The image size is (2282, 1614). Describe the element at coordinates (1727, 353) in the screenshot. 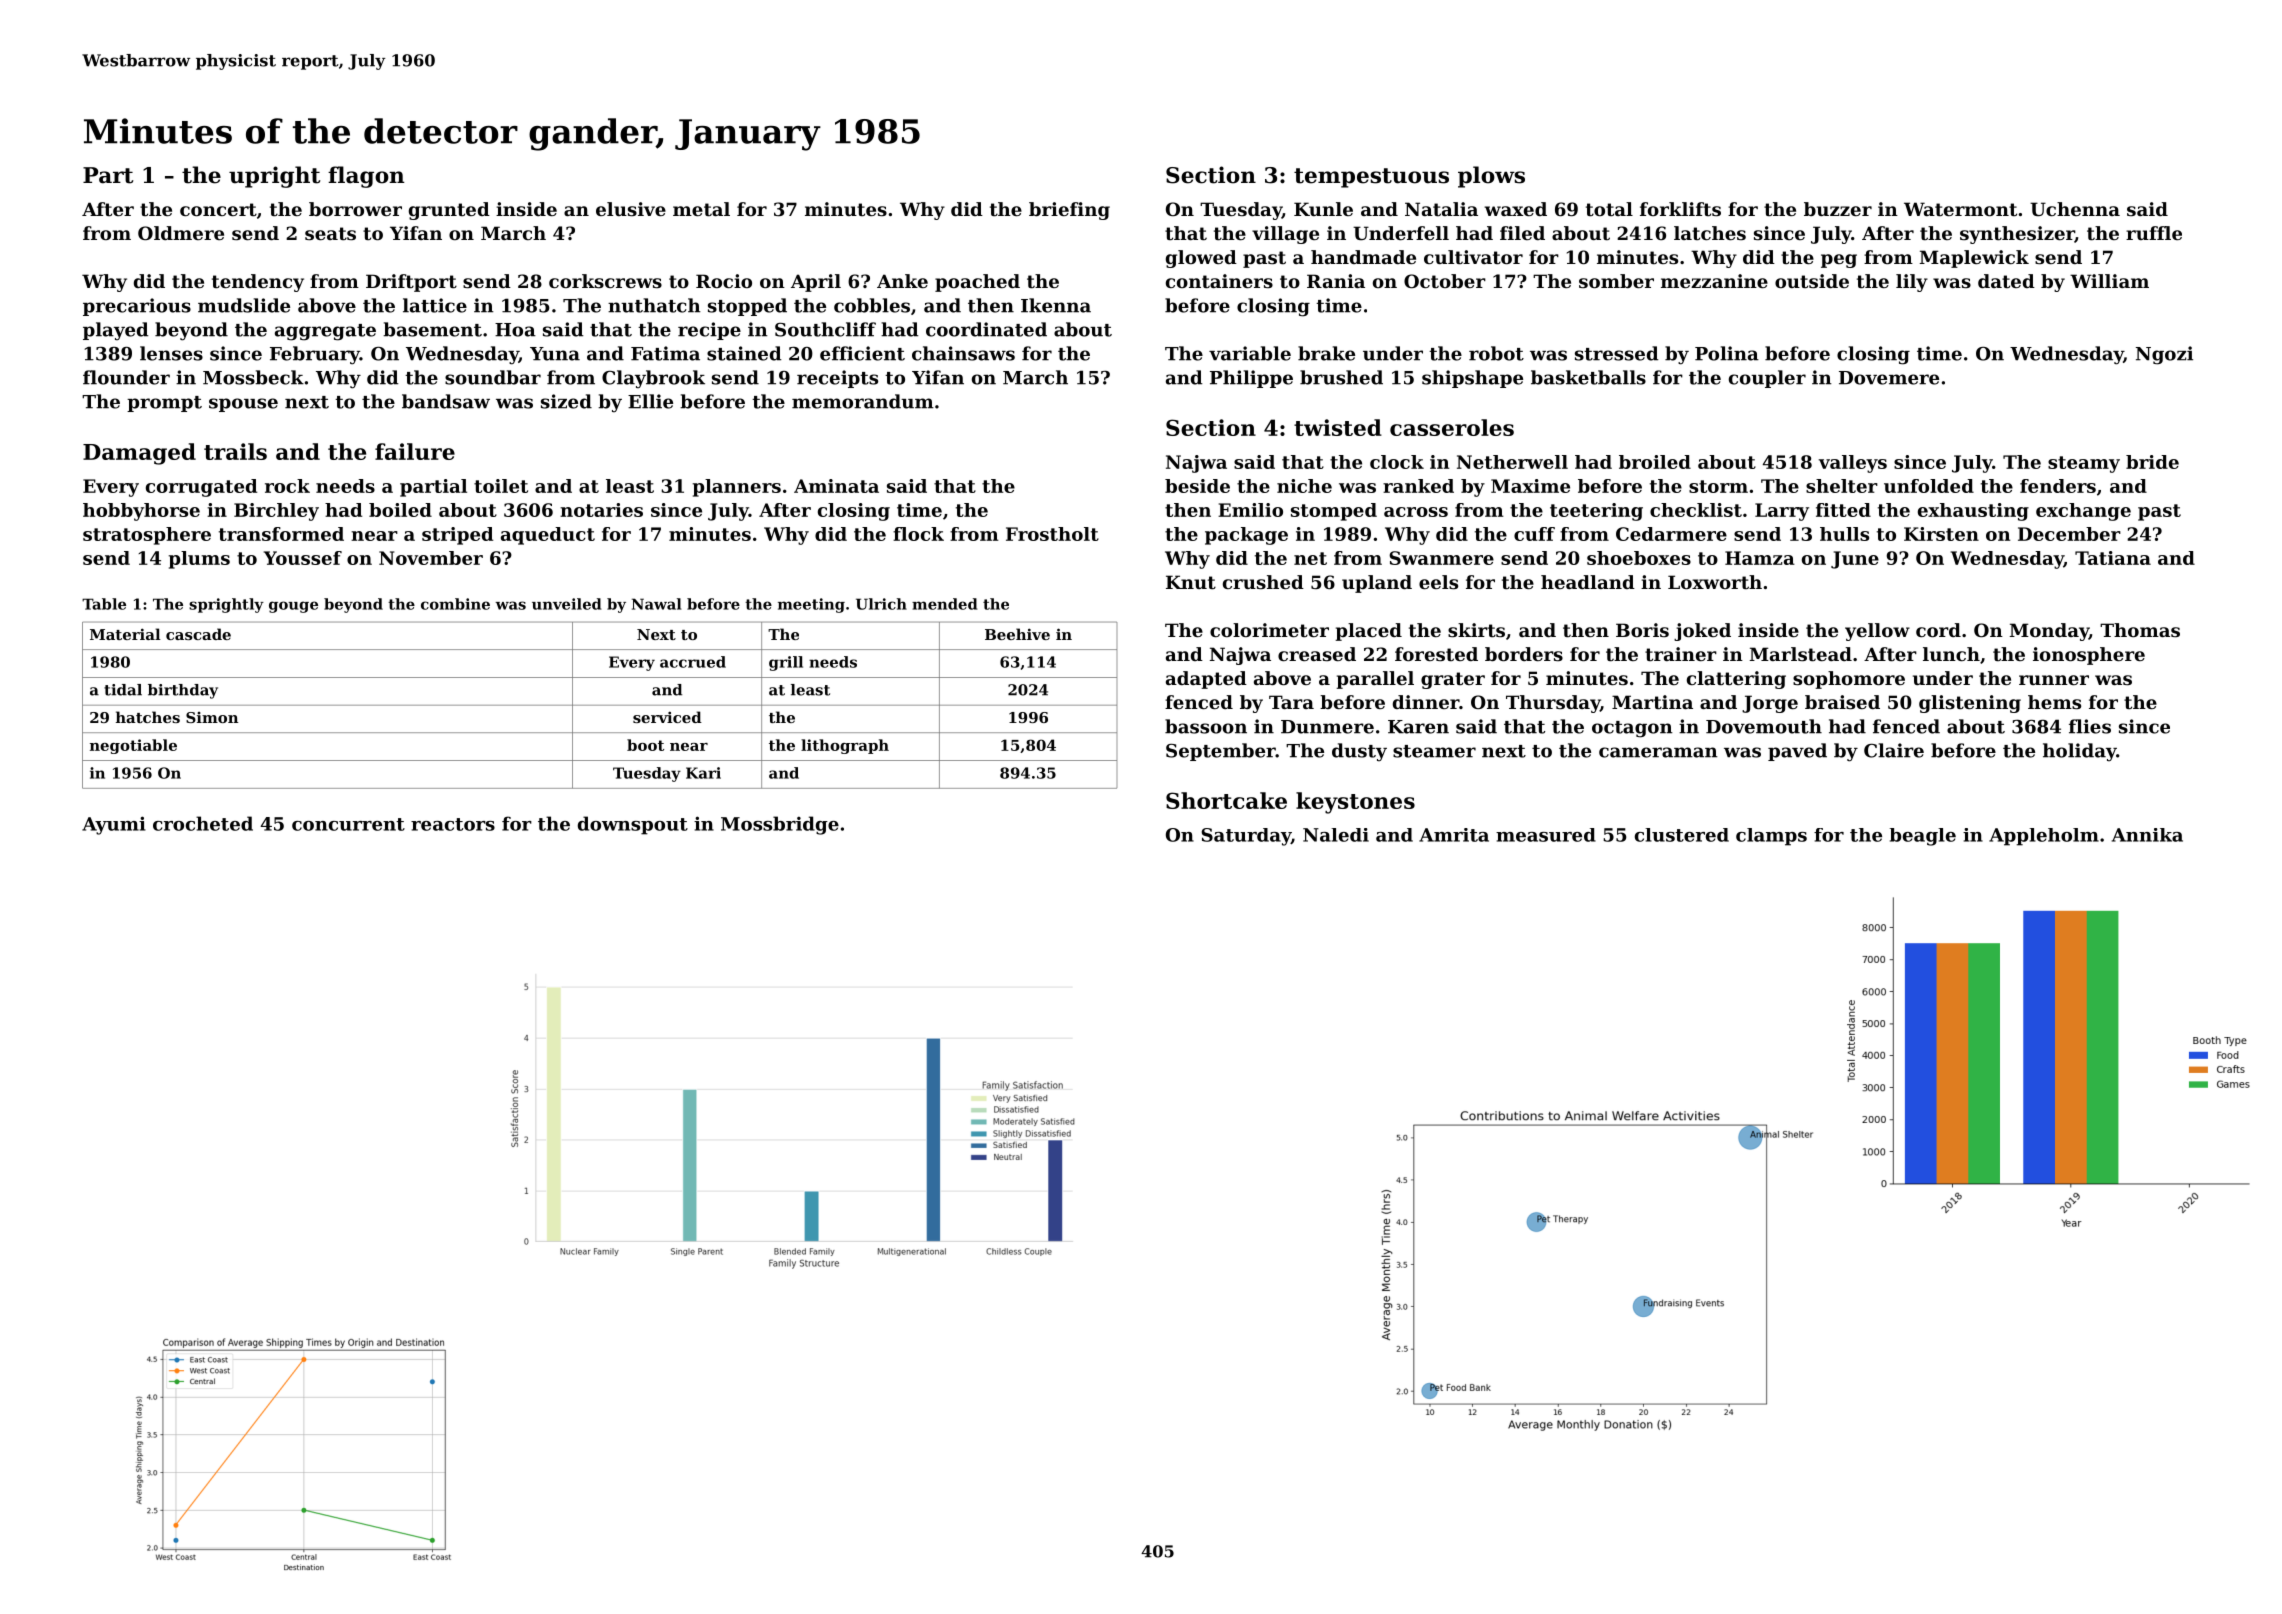

I see `Polina` at that location.
